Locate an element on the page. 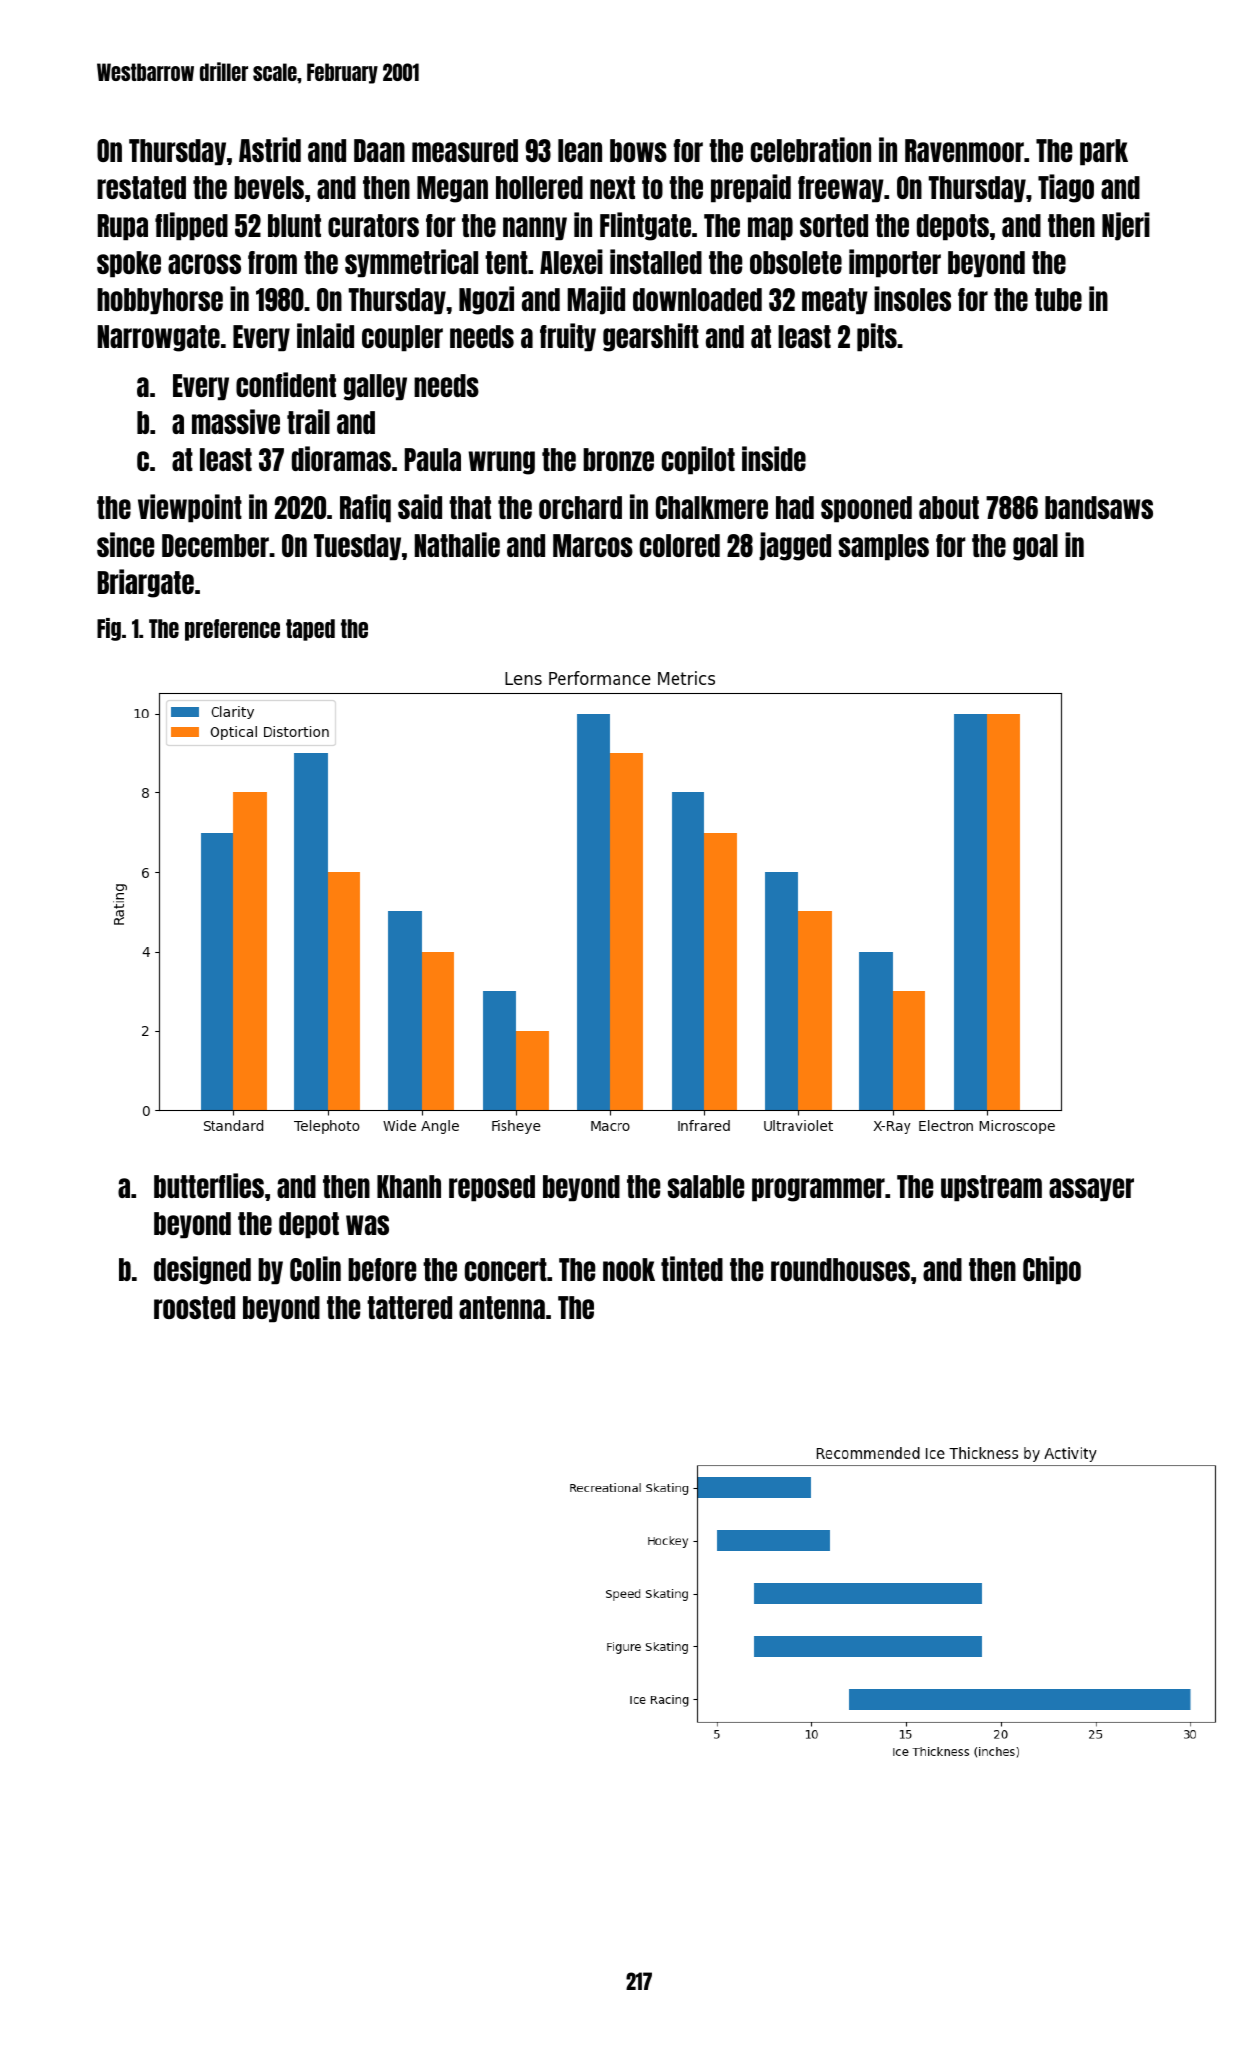 The width and height of the page is (1252, 2062). bronze is located at coordinates (618, 459).
